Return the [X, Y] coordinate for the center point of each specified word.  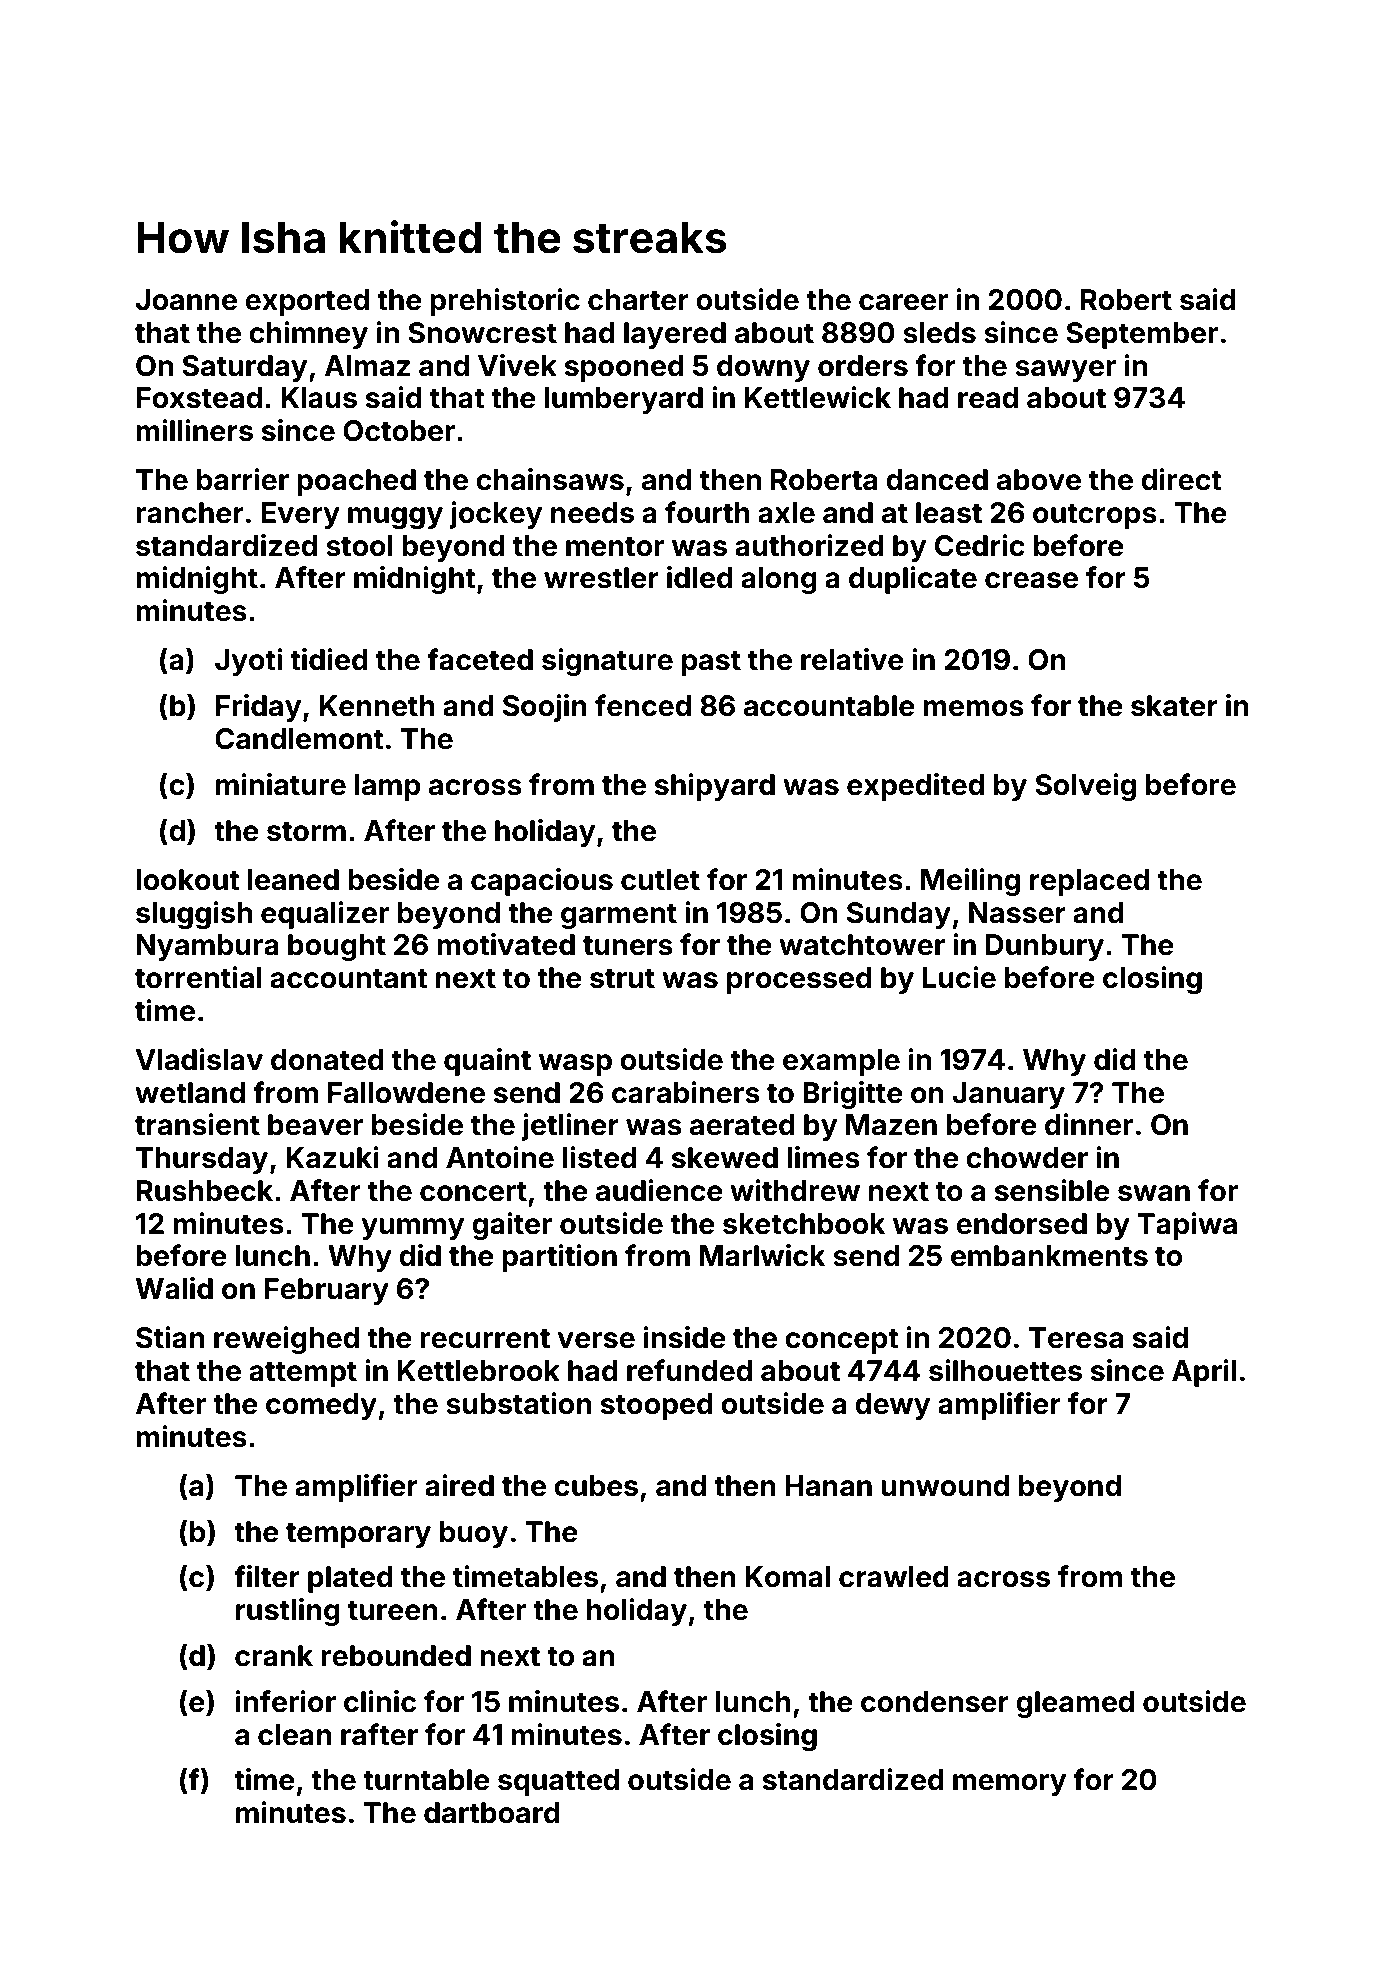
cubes [596, 1486]
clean [295, 1735]
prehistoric [505, 302]
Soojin [545, 708]
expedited [915, 787]
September [1142, 335]
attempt [303, 1374]
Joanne [186, 300]
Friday [258, 708]
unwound [945, 1486]
